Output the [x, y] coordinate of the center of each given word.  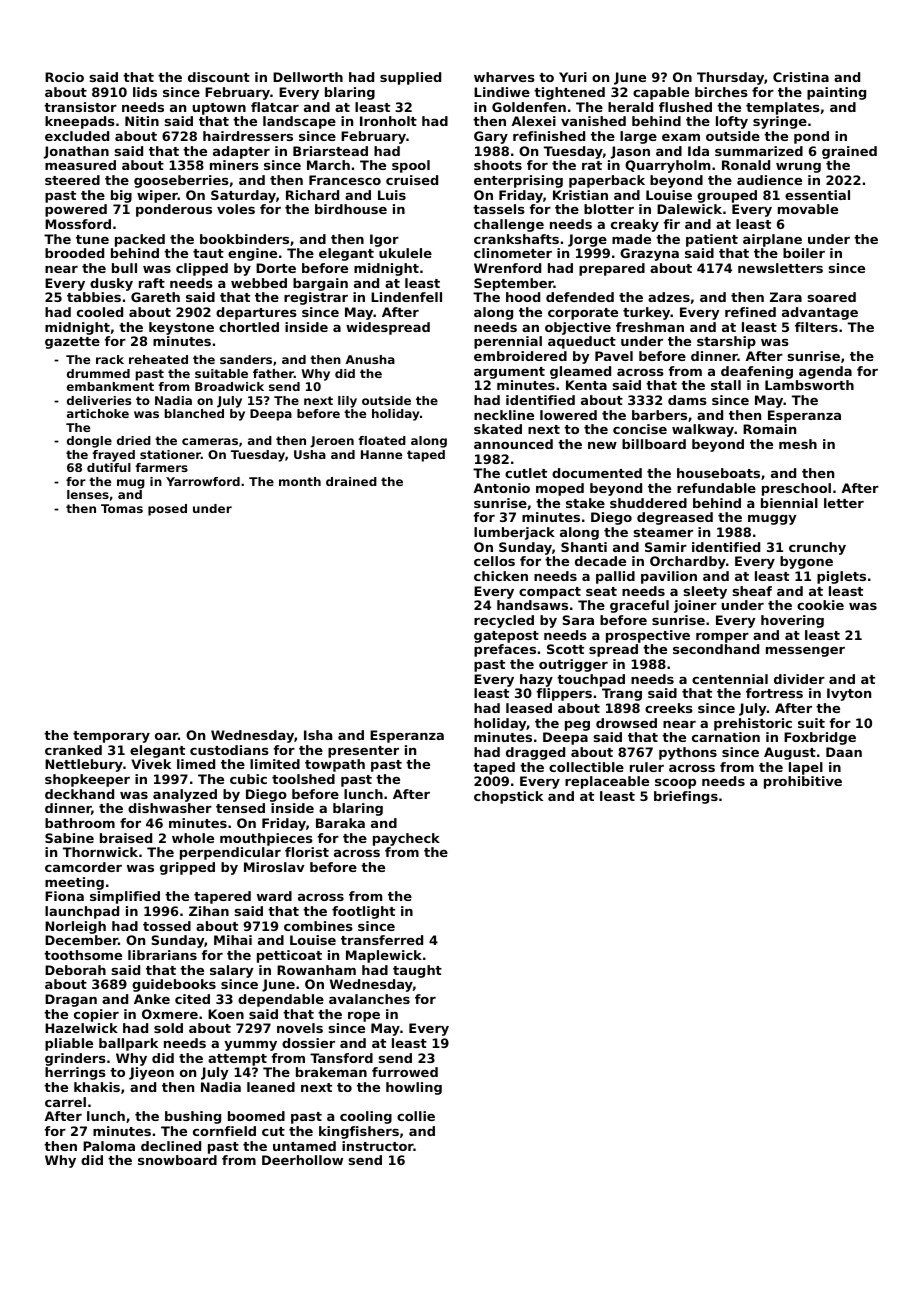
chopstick [508, 797]
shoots [498, 165]
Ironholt [388, 121]
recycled [504, 621]
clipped [202, 269]
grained [849, 152]
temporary [111, 737]
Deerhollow [302, 1160]
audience [769, 180]
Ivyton [849, 694]
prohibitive [803, 782]
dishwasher [170, 808]
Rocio [64, 77]
